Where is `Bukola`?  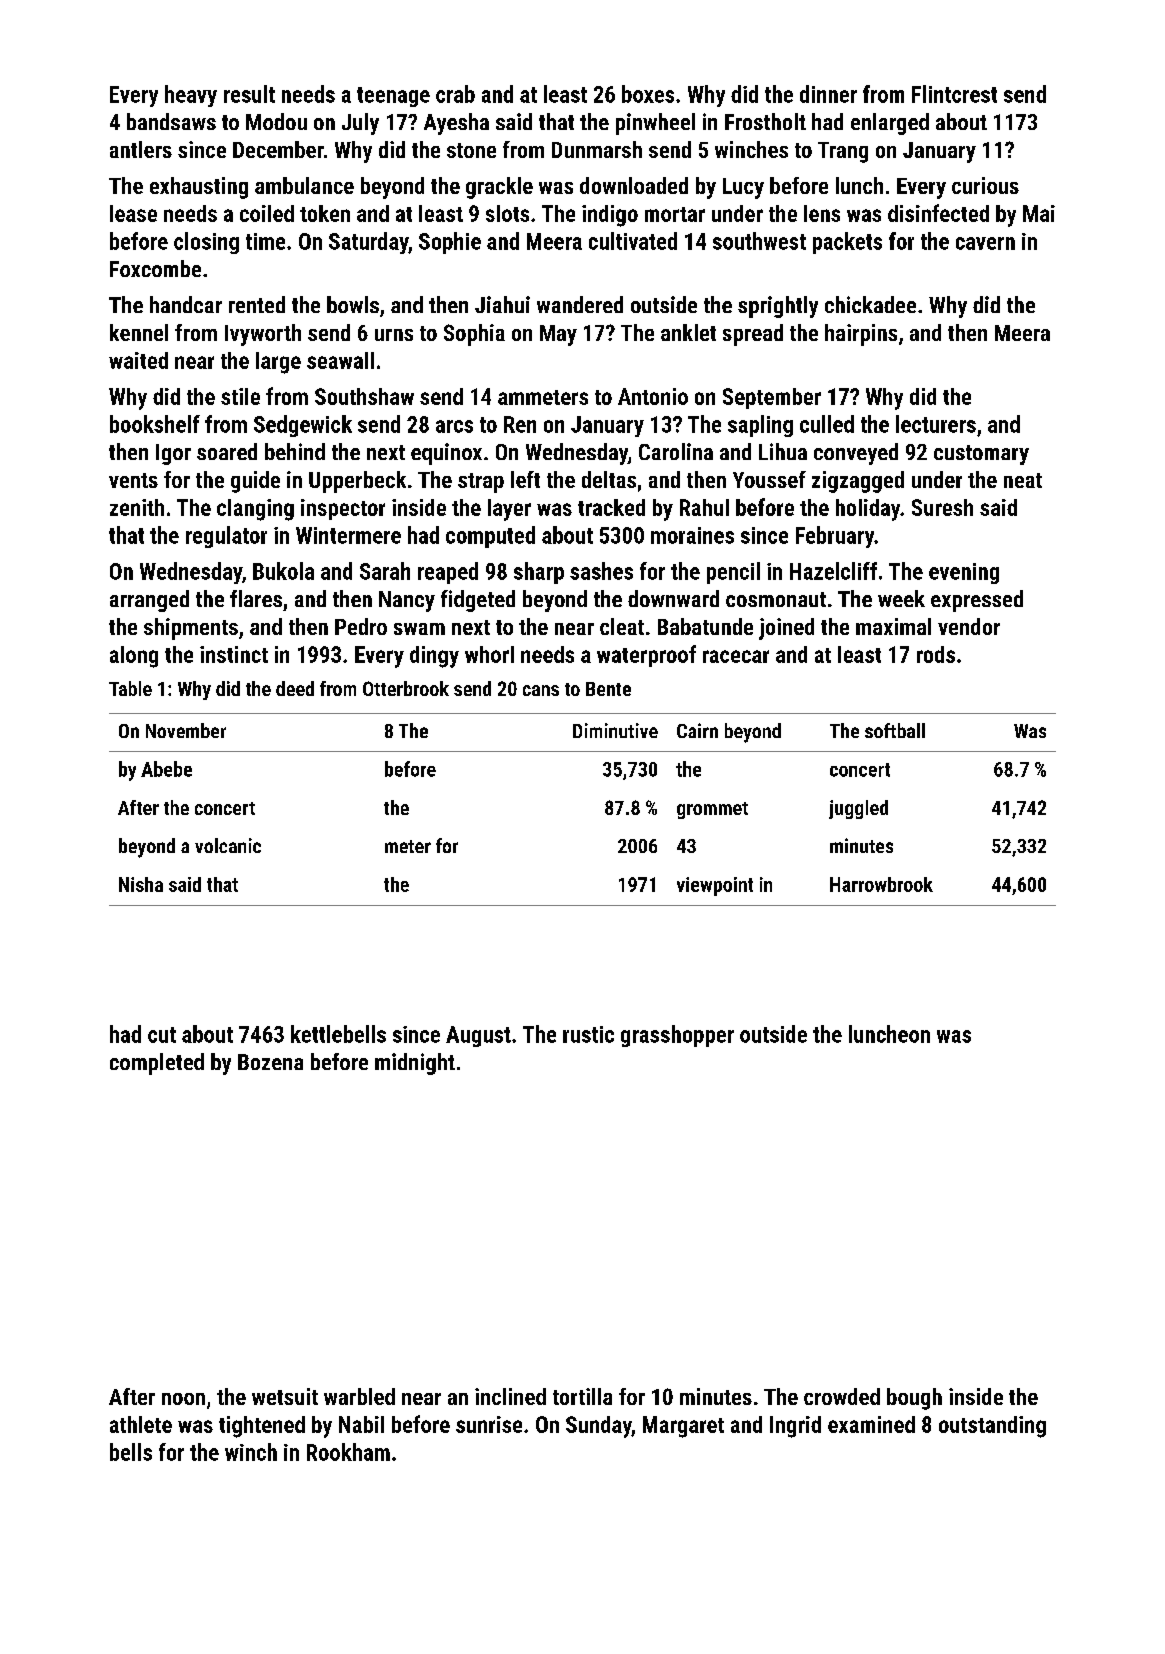
Bukola is located at coordinates (283, 571).
